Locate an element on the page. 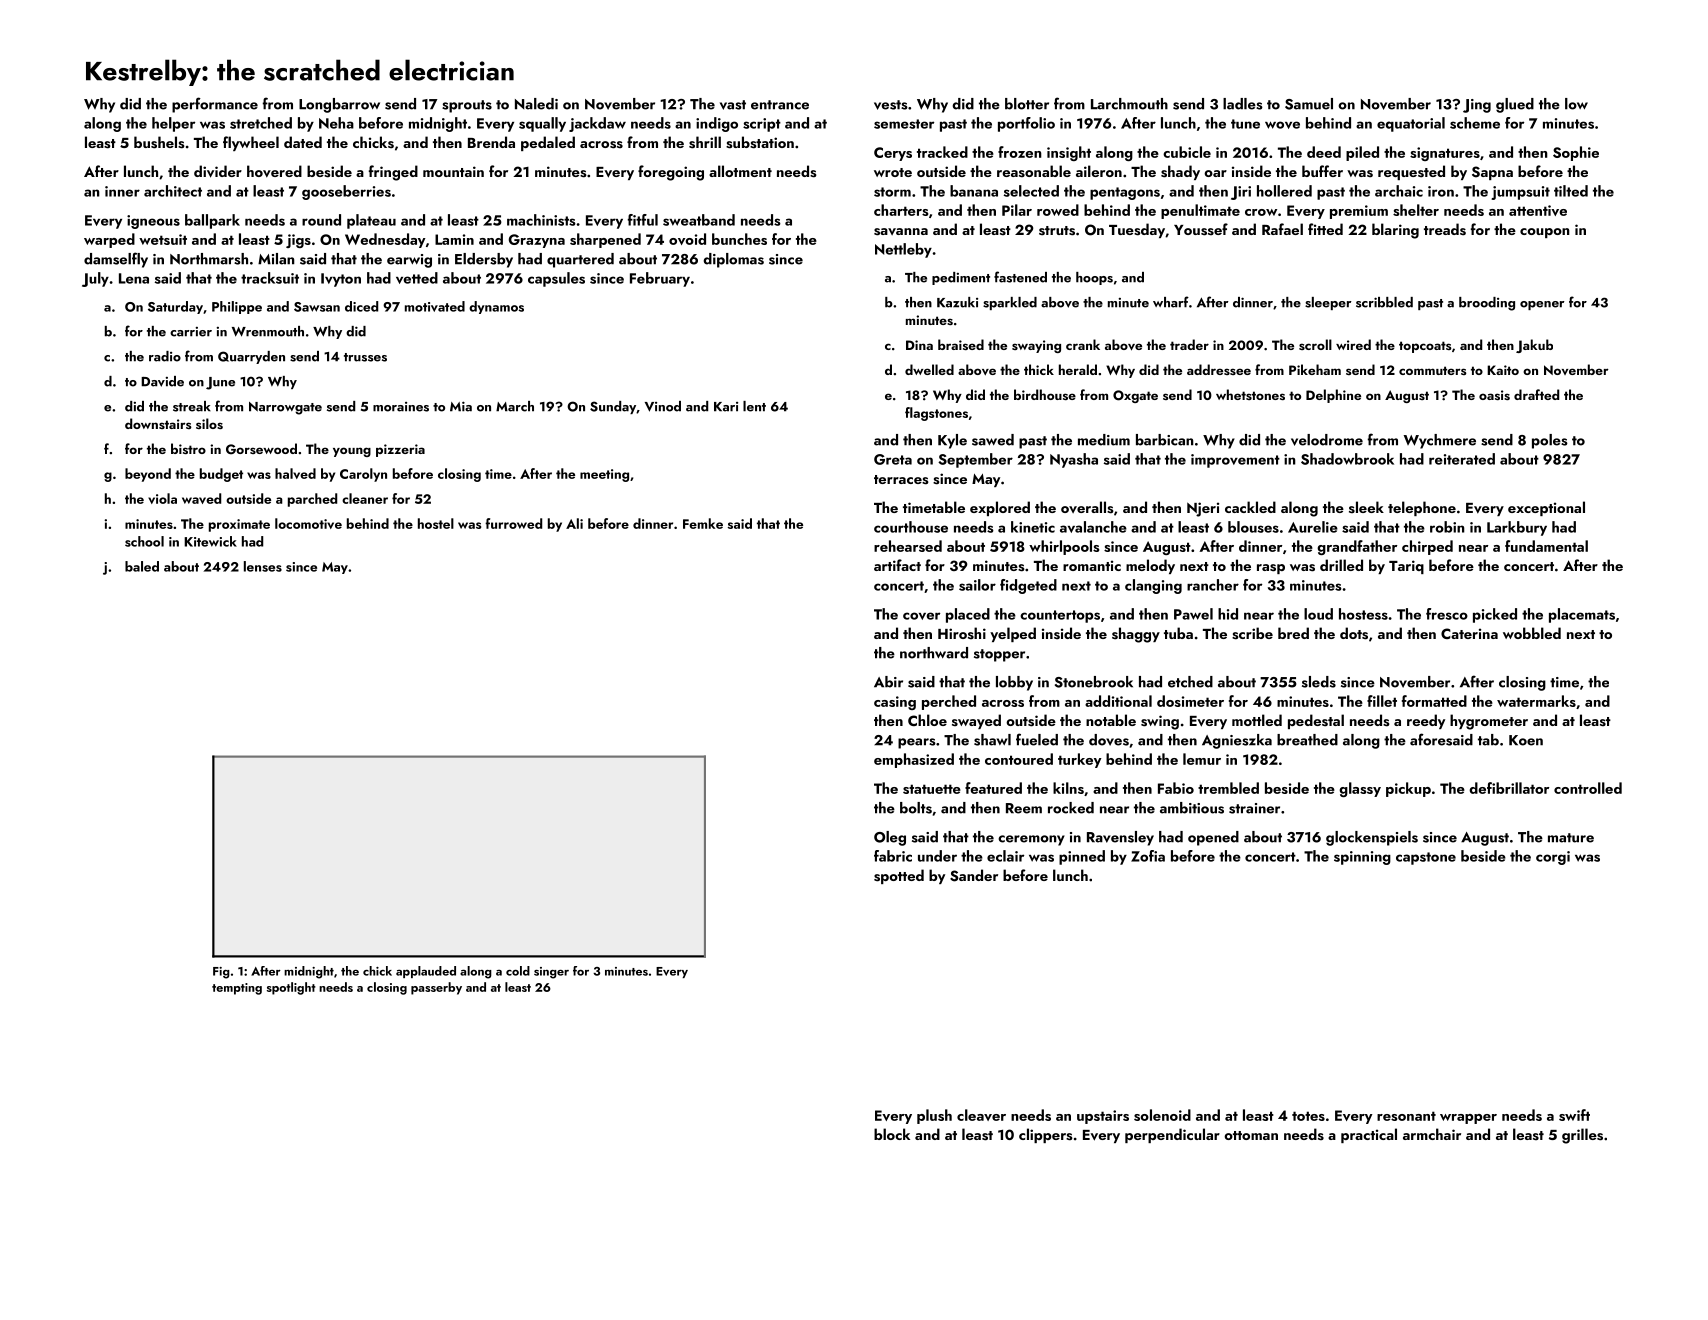 The image size is (1708, 1320). hostel is located at coordinates (436, 523).
